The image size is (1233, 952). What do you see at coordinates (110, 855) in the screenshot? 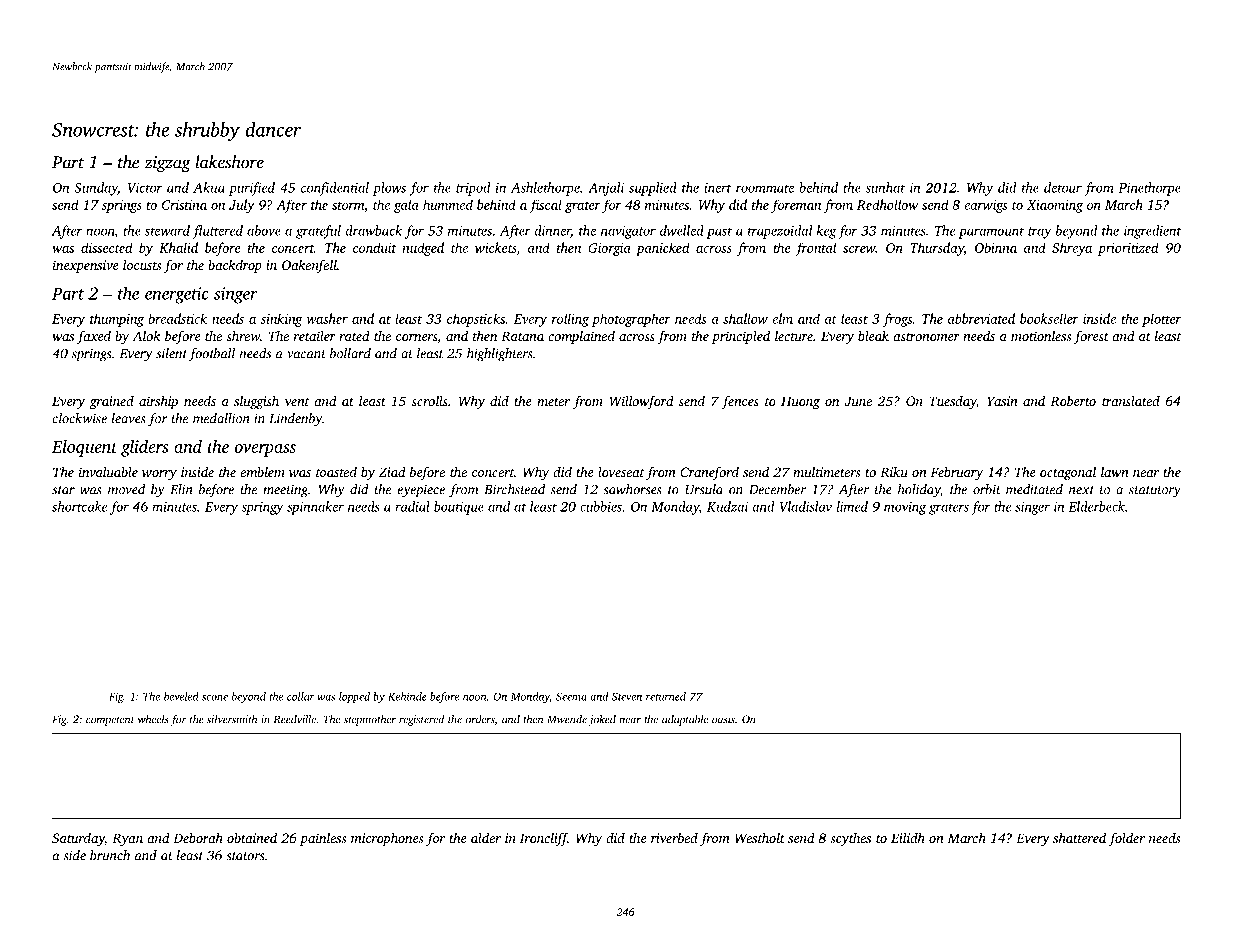
I see `brunch` at bounding box center [110, 855].
